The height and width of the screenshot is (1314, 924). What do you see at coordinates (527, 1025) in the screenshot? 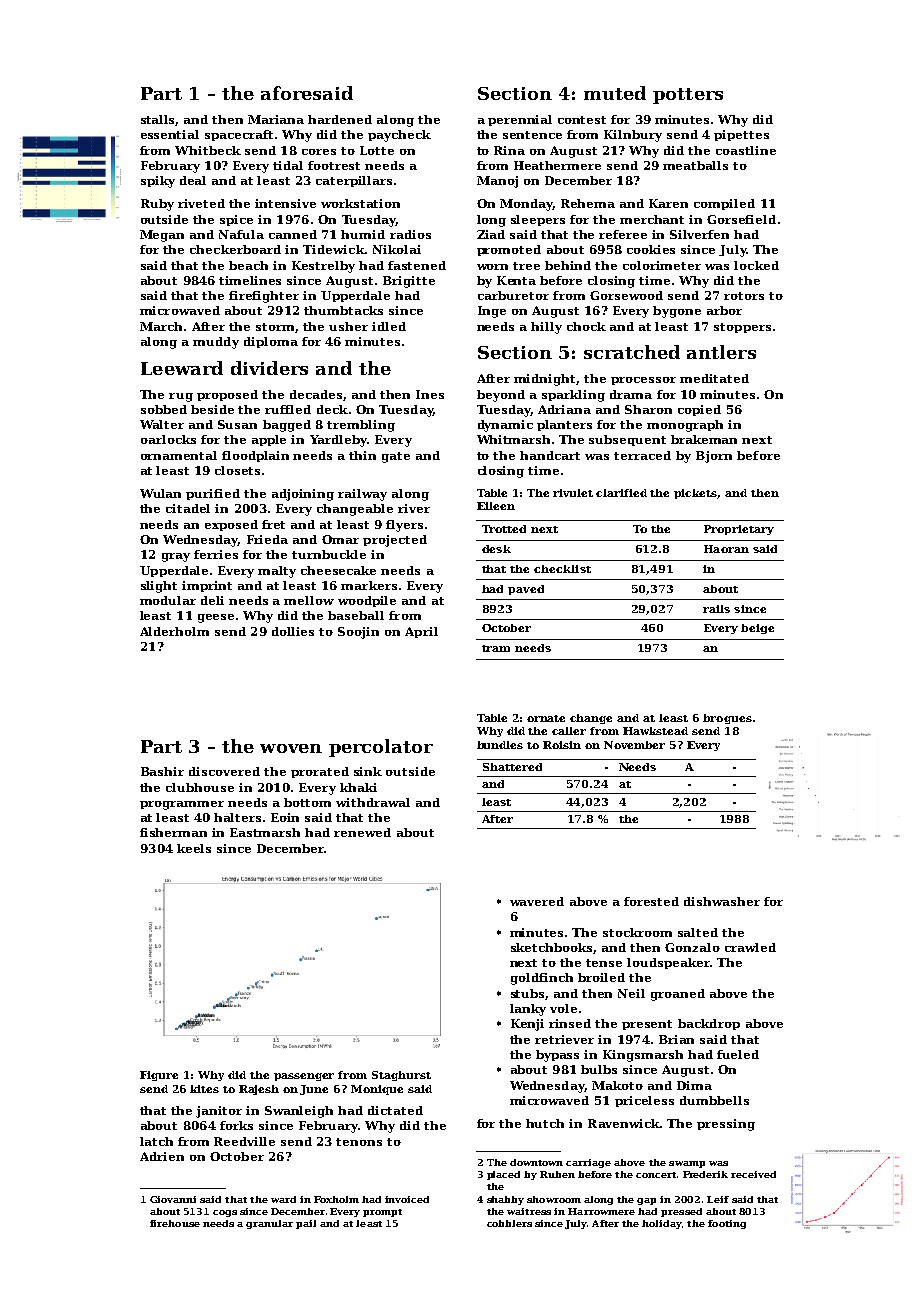
I see `Kenji` at bounding box center [527, 1025].
